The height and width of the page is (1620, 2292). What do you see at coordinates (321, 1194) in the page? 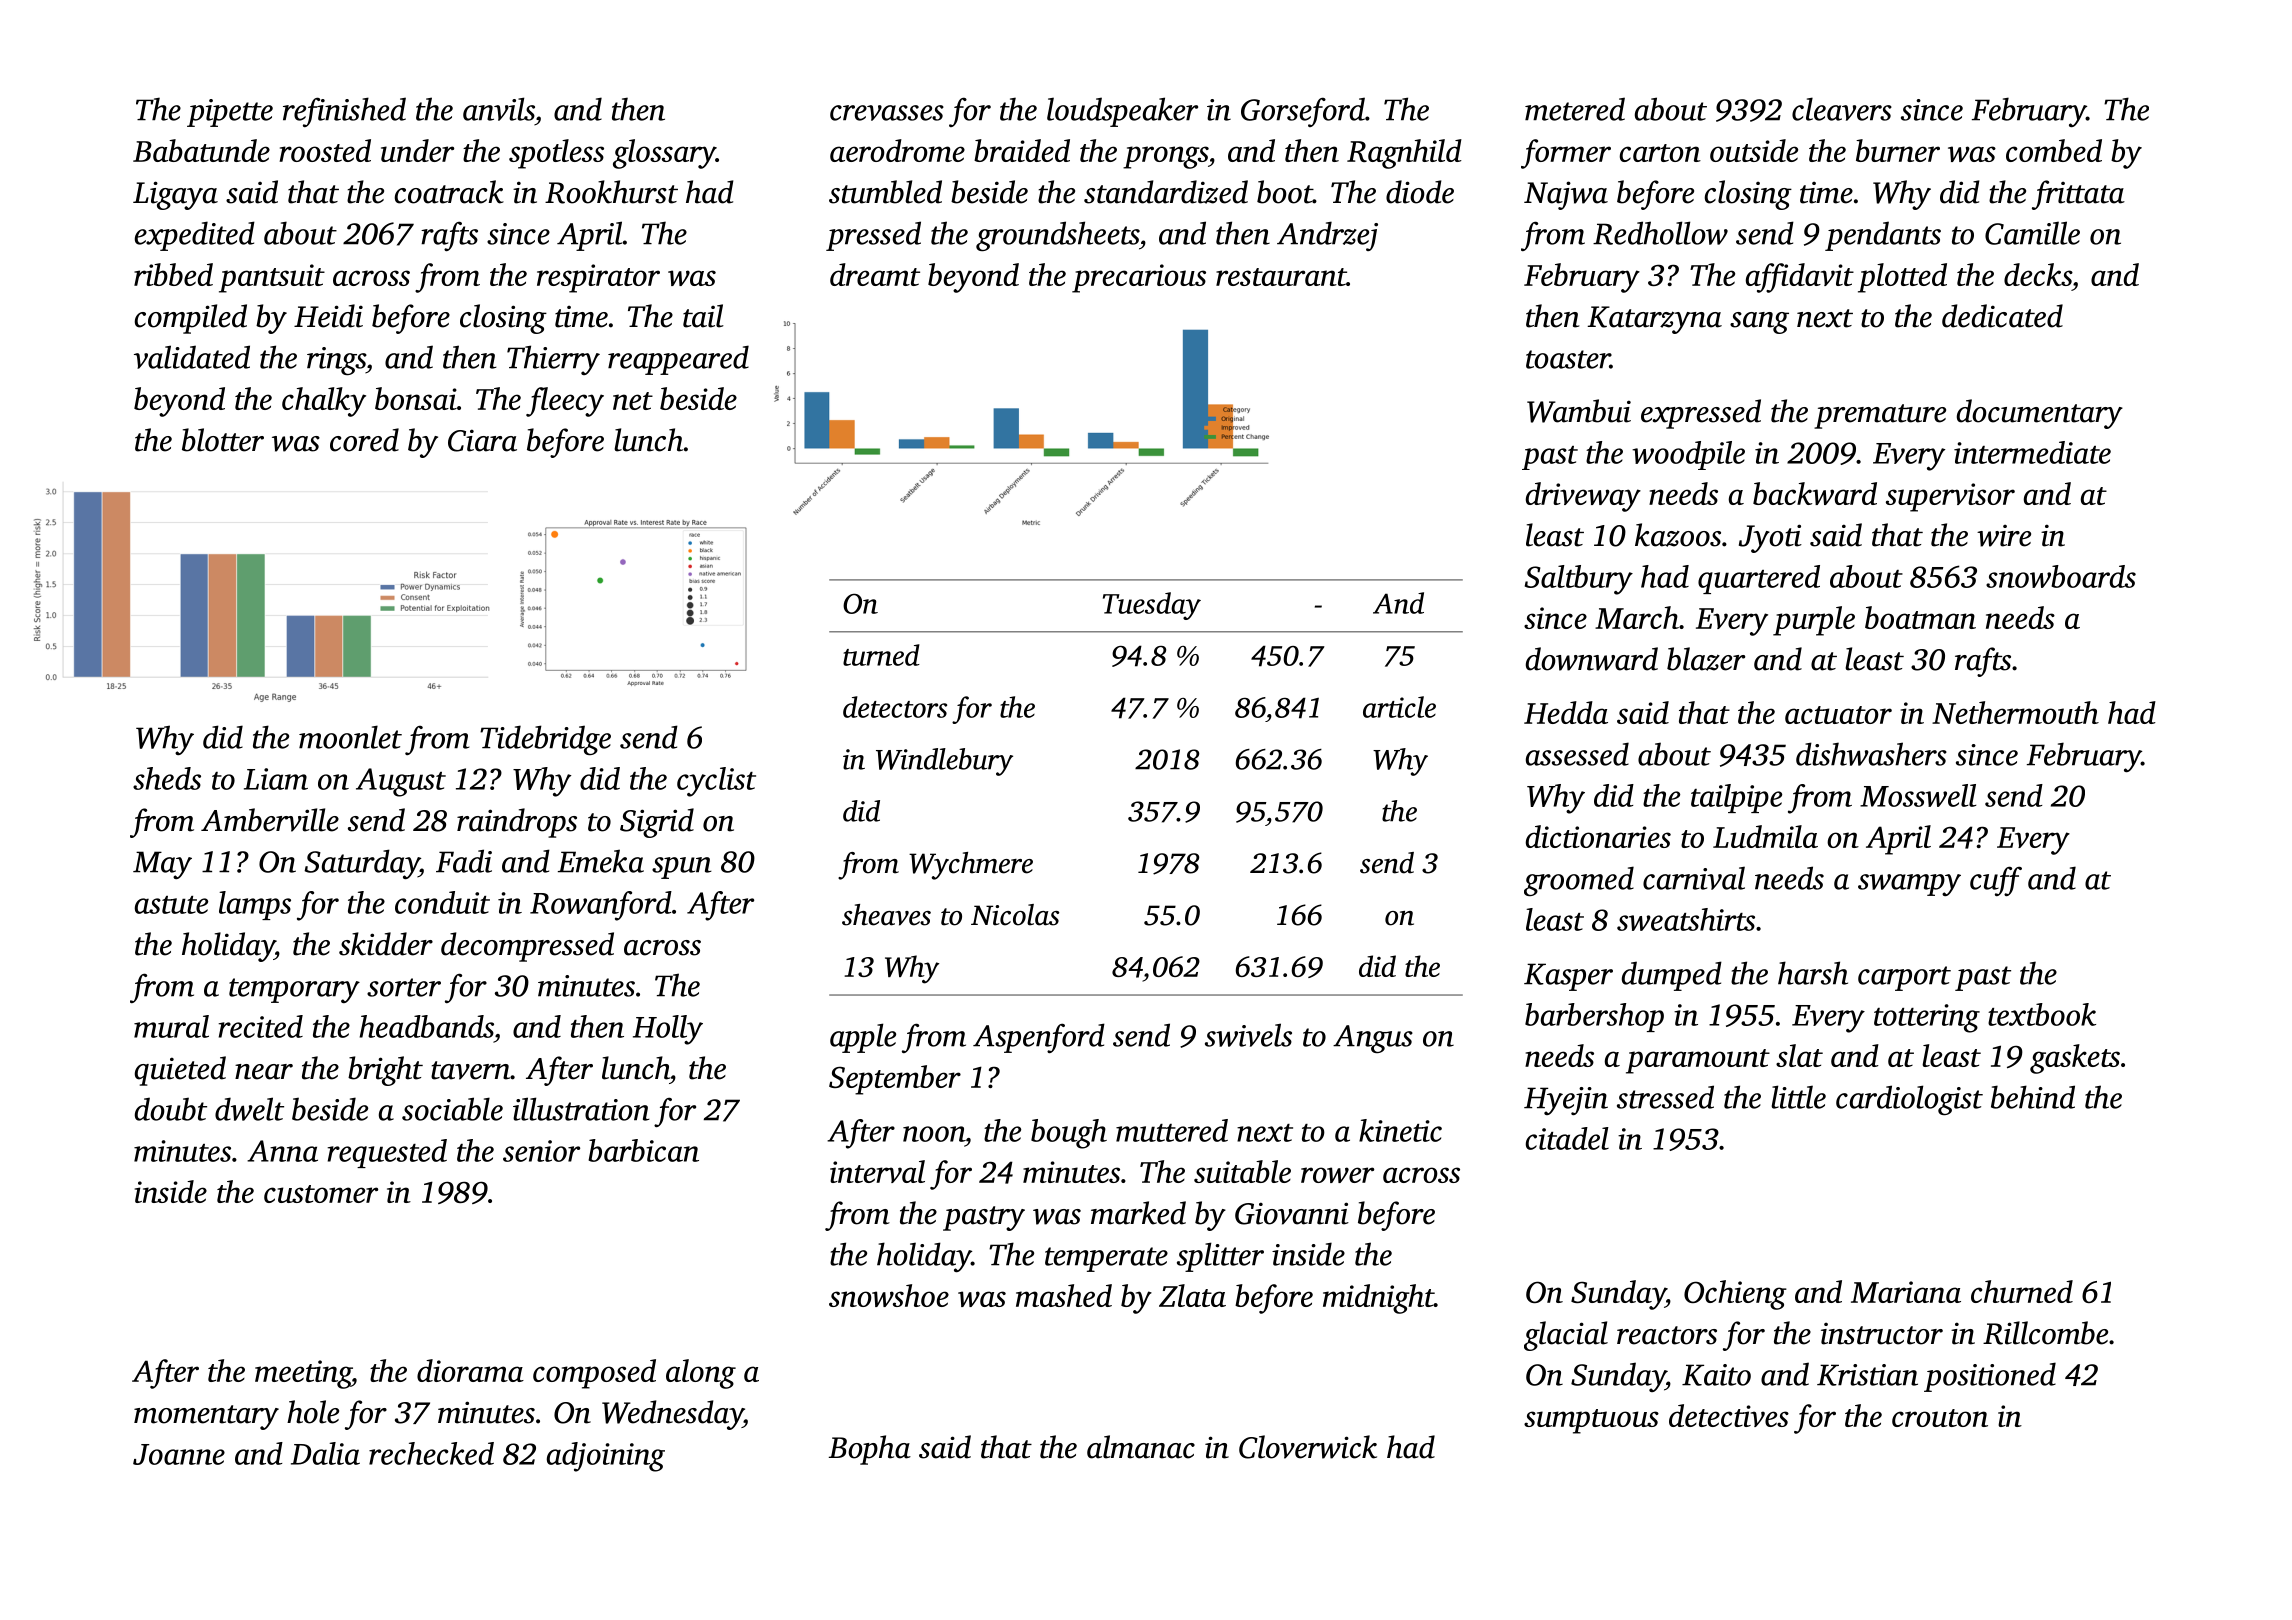
I see `customer` at bounding box center [321, 1194].
